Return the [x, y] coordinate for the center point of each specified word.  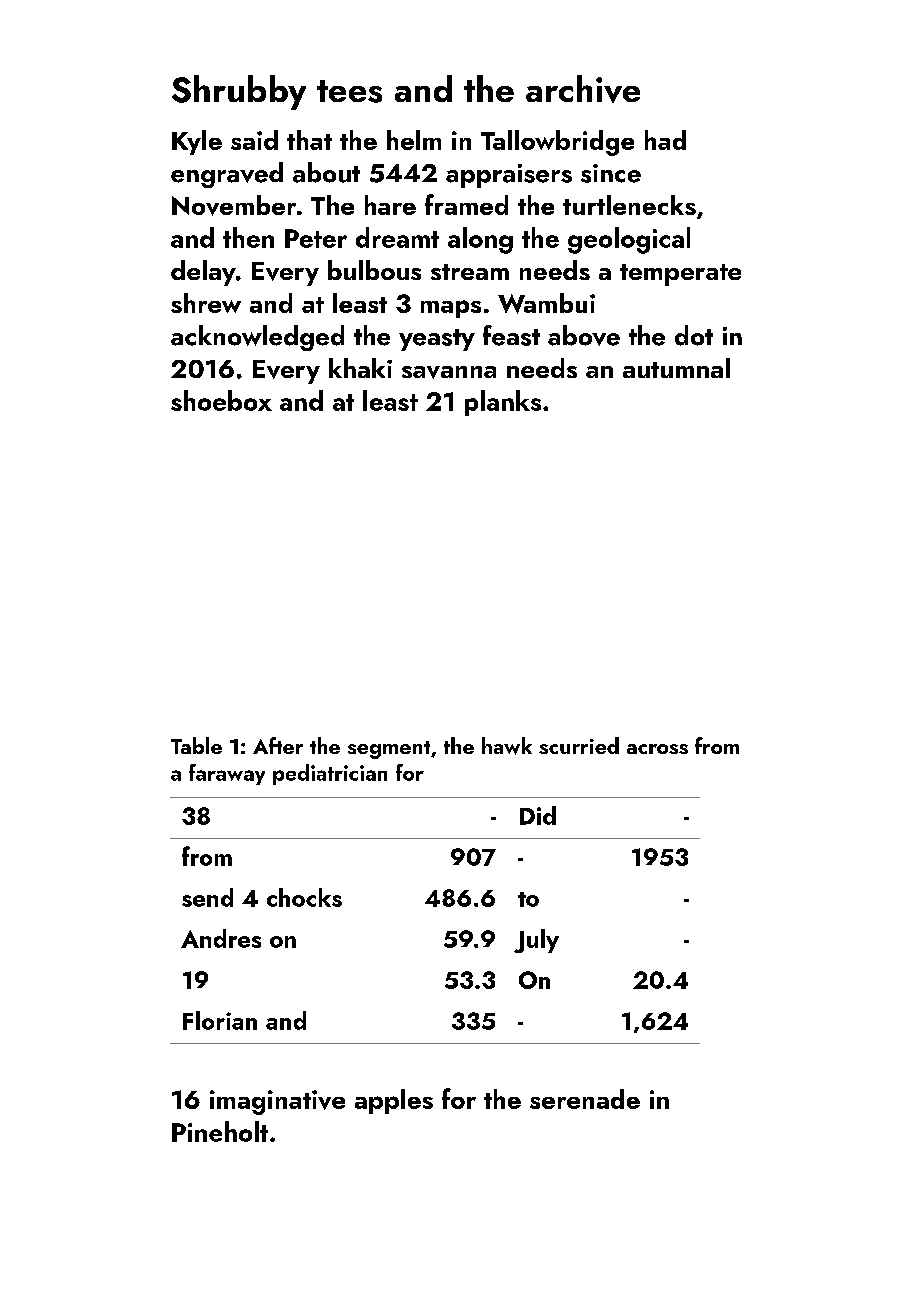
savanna [449, 372]
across [657, 749]
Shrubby [239, 92]
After [278, 745]
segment [389, 750]
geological [629, 240]
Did [538, 815]
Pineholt [220, 1131]
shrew [206, 303]
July [536, 941]
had [665, 140]
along [480, 240]
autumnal [676, 368]
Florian [220, 1020]
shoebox [221, 400]
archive [583, 89]
